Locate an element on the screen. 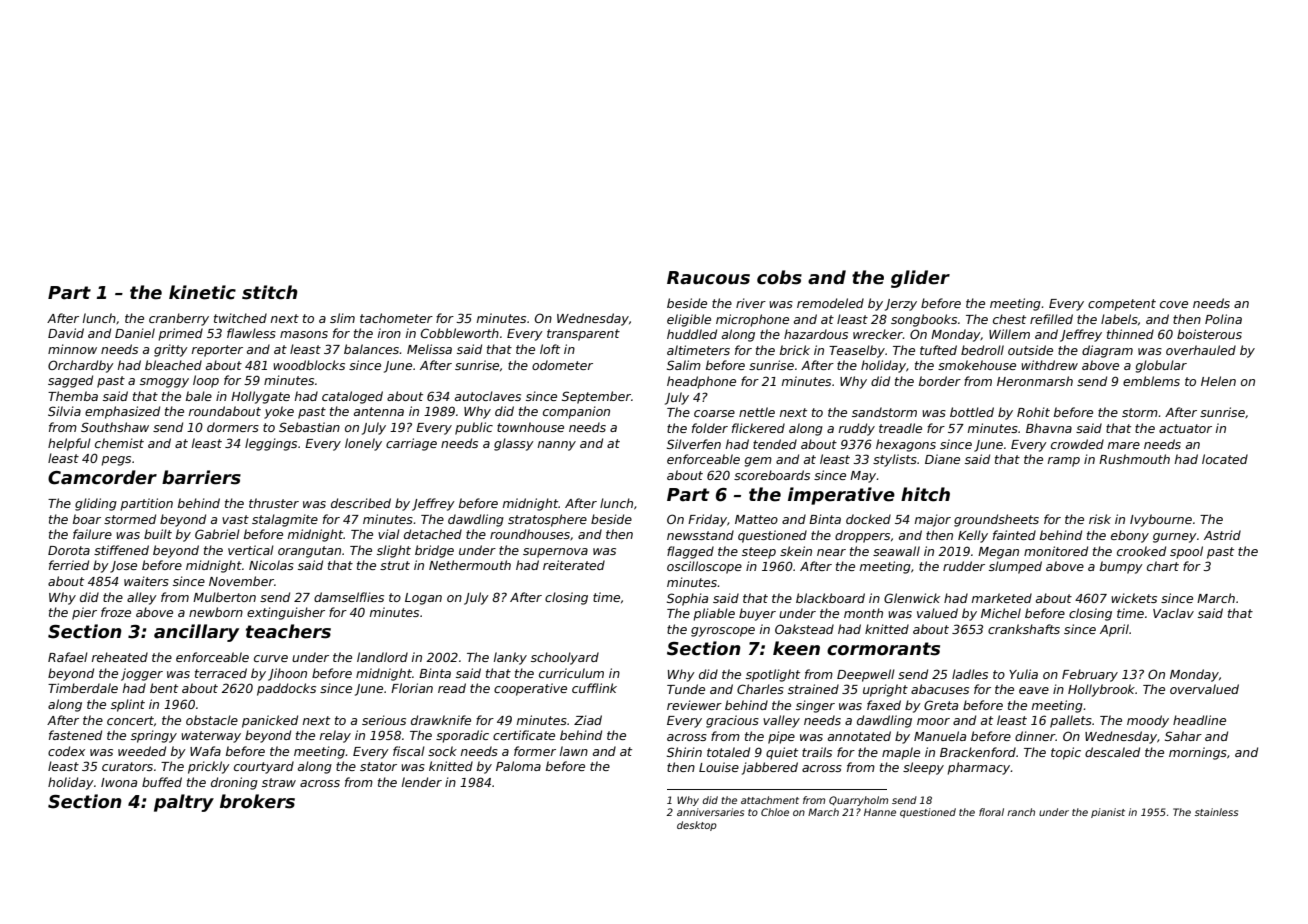 The image size is (1308, 924). certificate is located at coordinates (524, 735).
